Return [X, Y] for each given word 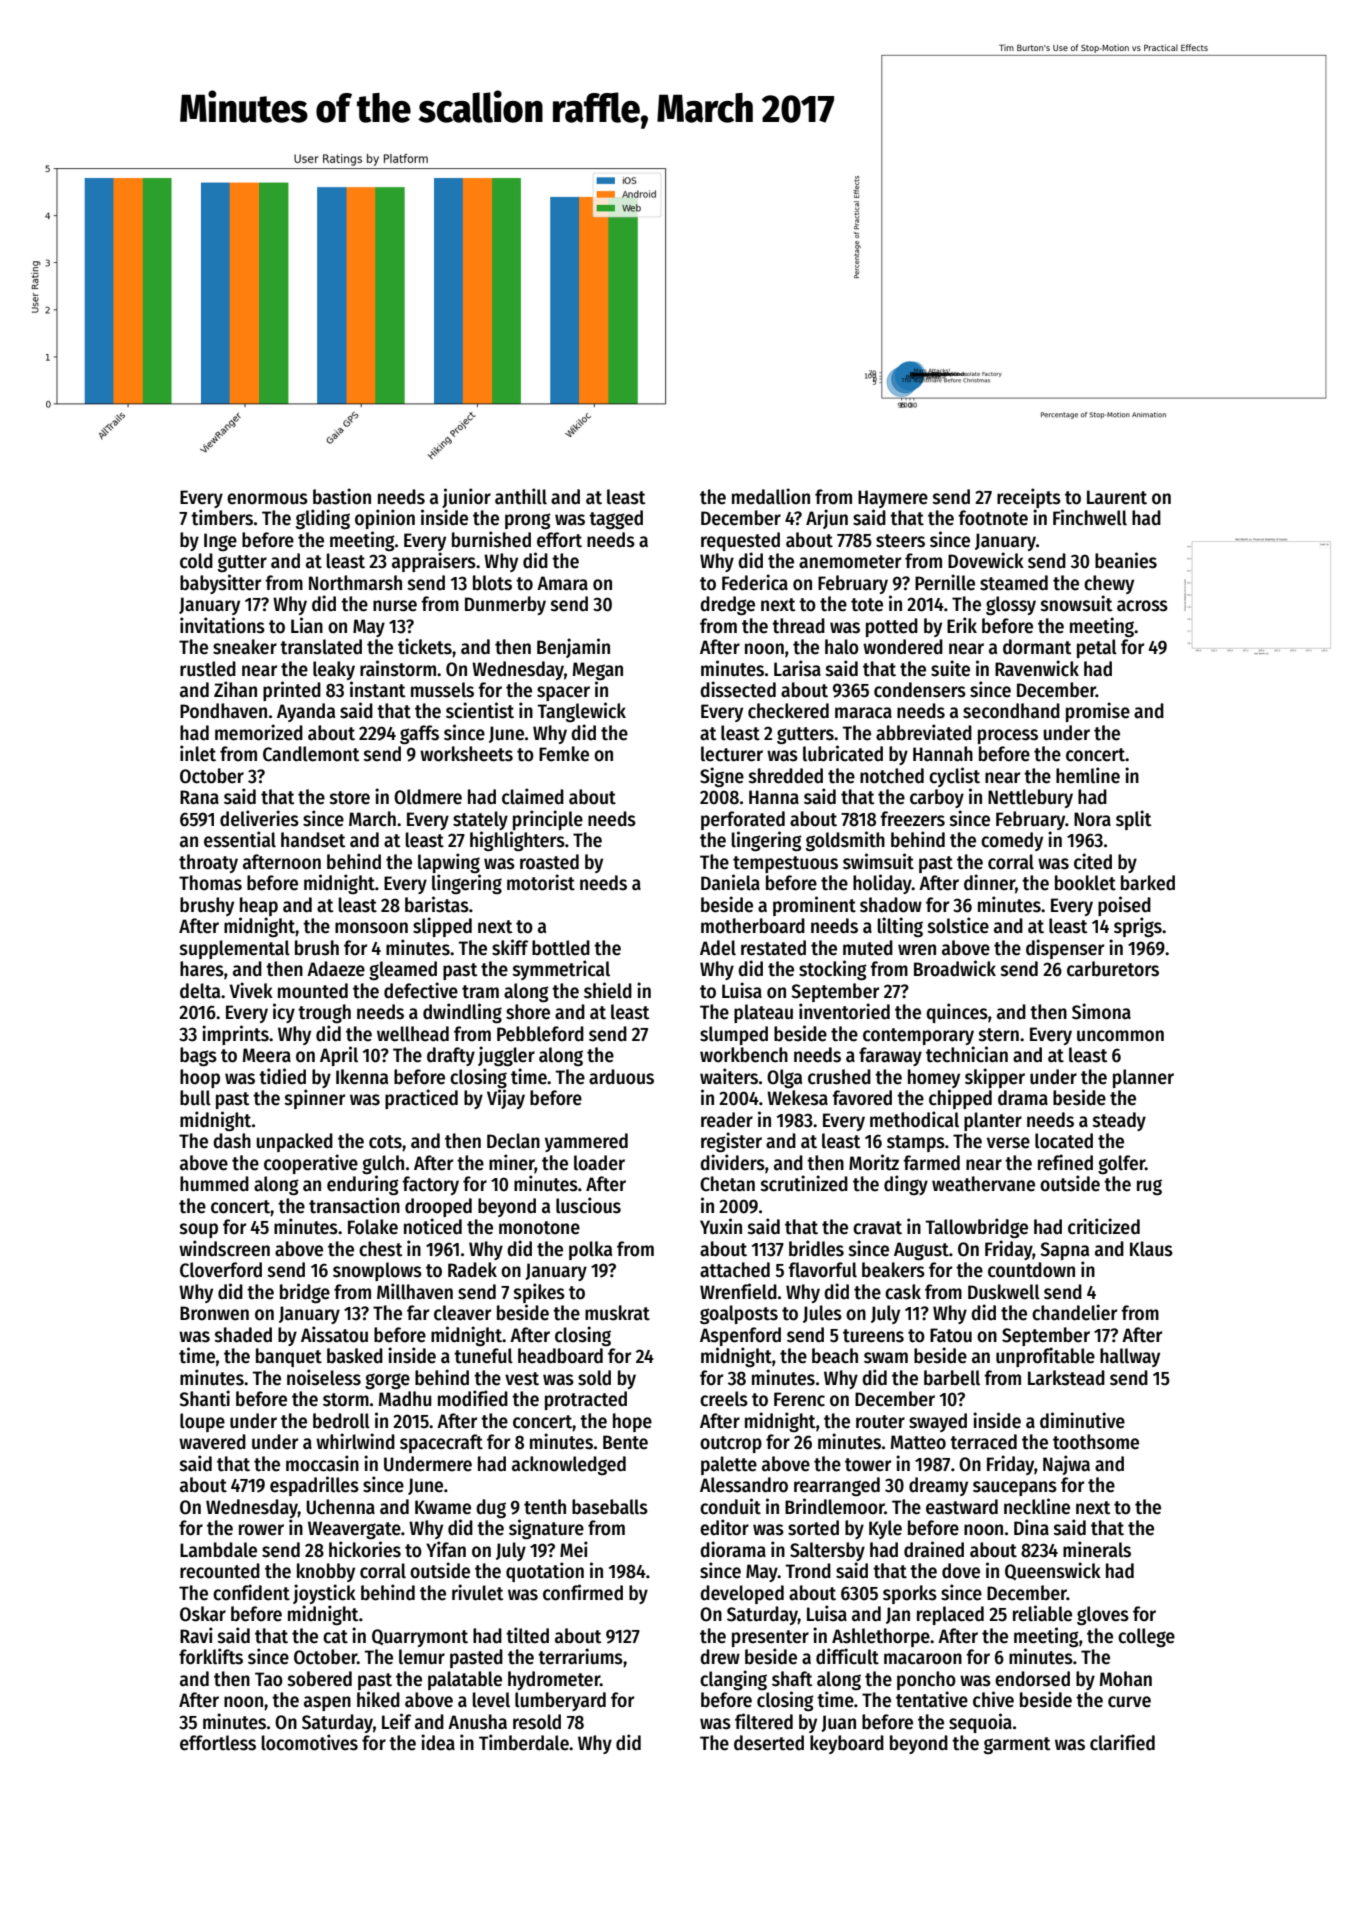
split [1134, 820]
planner [1143, 1078]
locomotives [310, 1742]
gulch [383, 1165]
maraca [863, 713]
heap [259, 906]
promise [1098, 712]
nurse [395, 606]
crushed [839, 1077]
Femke [564, 754]
